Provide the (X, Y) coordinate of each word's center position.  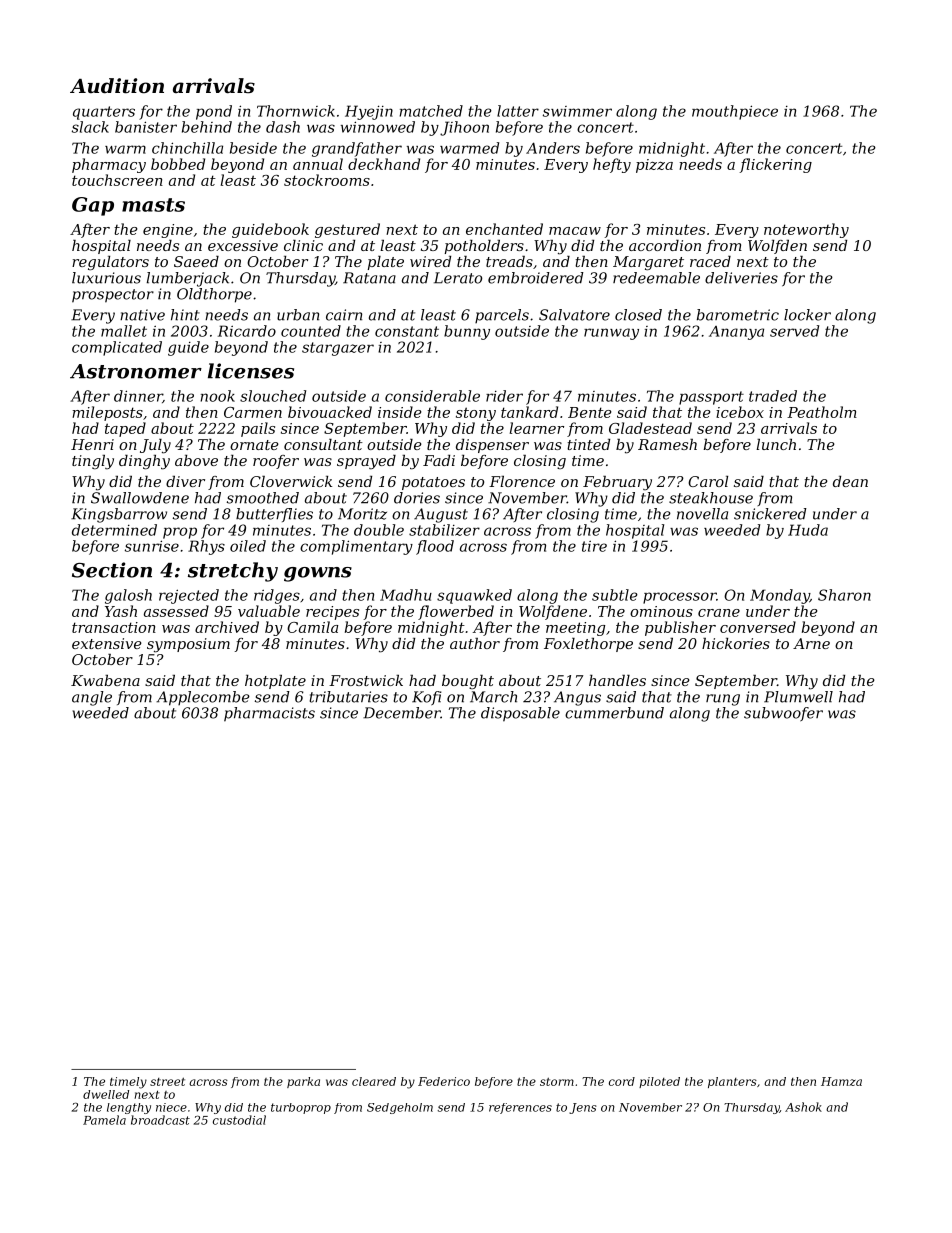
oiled (248, 546)
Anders (553, 148)
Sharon (844, 595)
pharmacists (269, 714)
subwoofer (783, 714)
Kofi (427, 698)
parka (303, 1082)
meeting (575, 629)
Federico (444, 1081)
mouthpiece (735, 112)
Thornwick (296, 111)
